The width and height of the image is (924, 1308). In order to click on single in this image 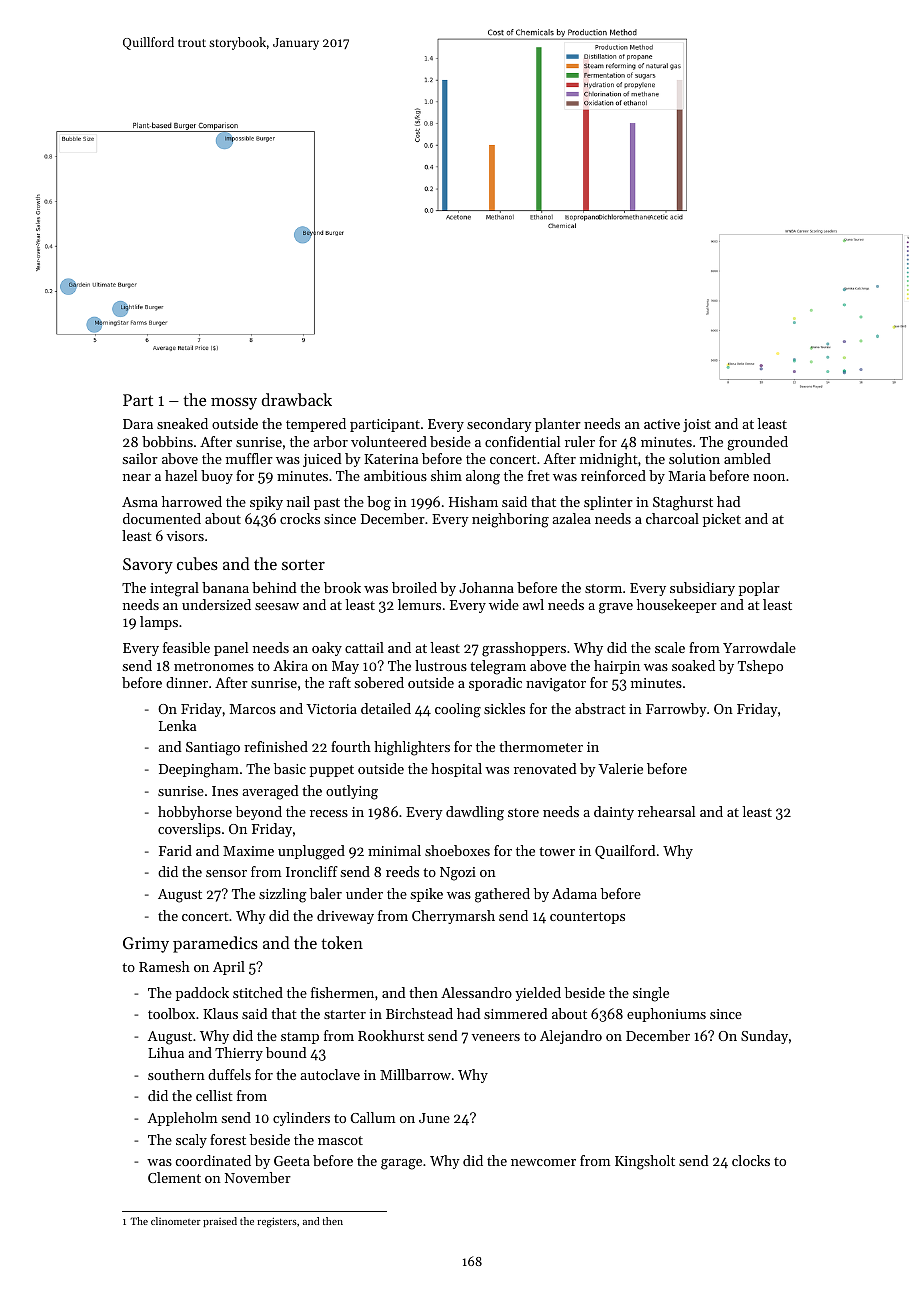, I will do `click(651, 994)`.
